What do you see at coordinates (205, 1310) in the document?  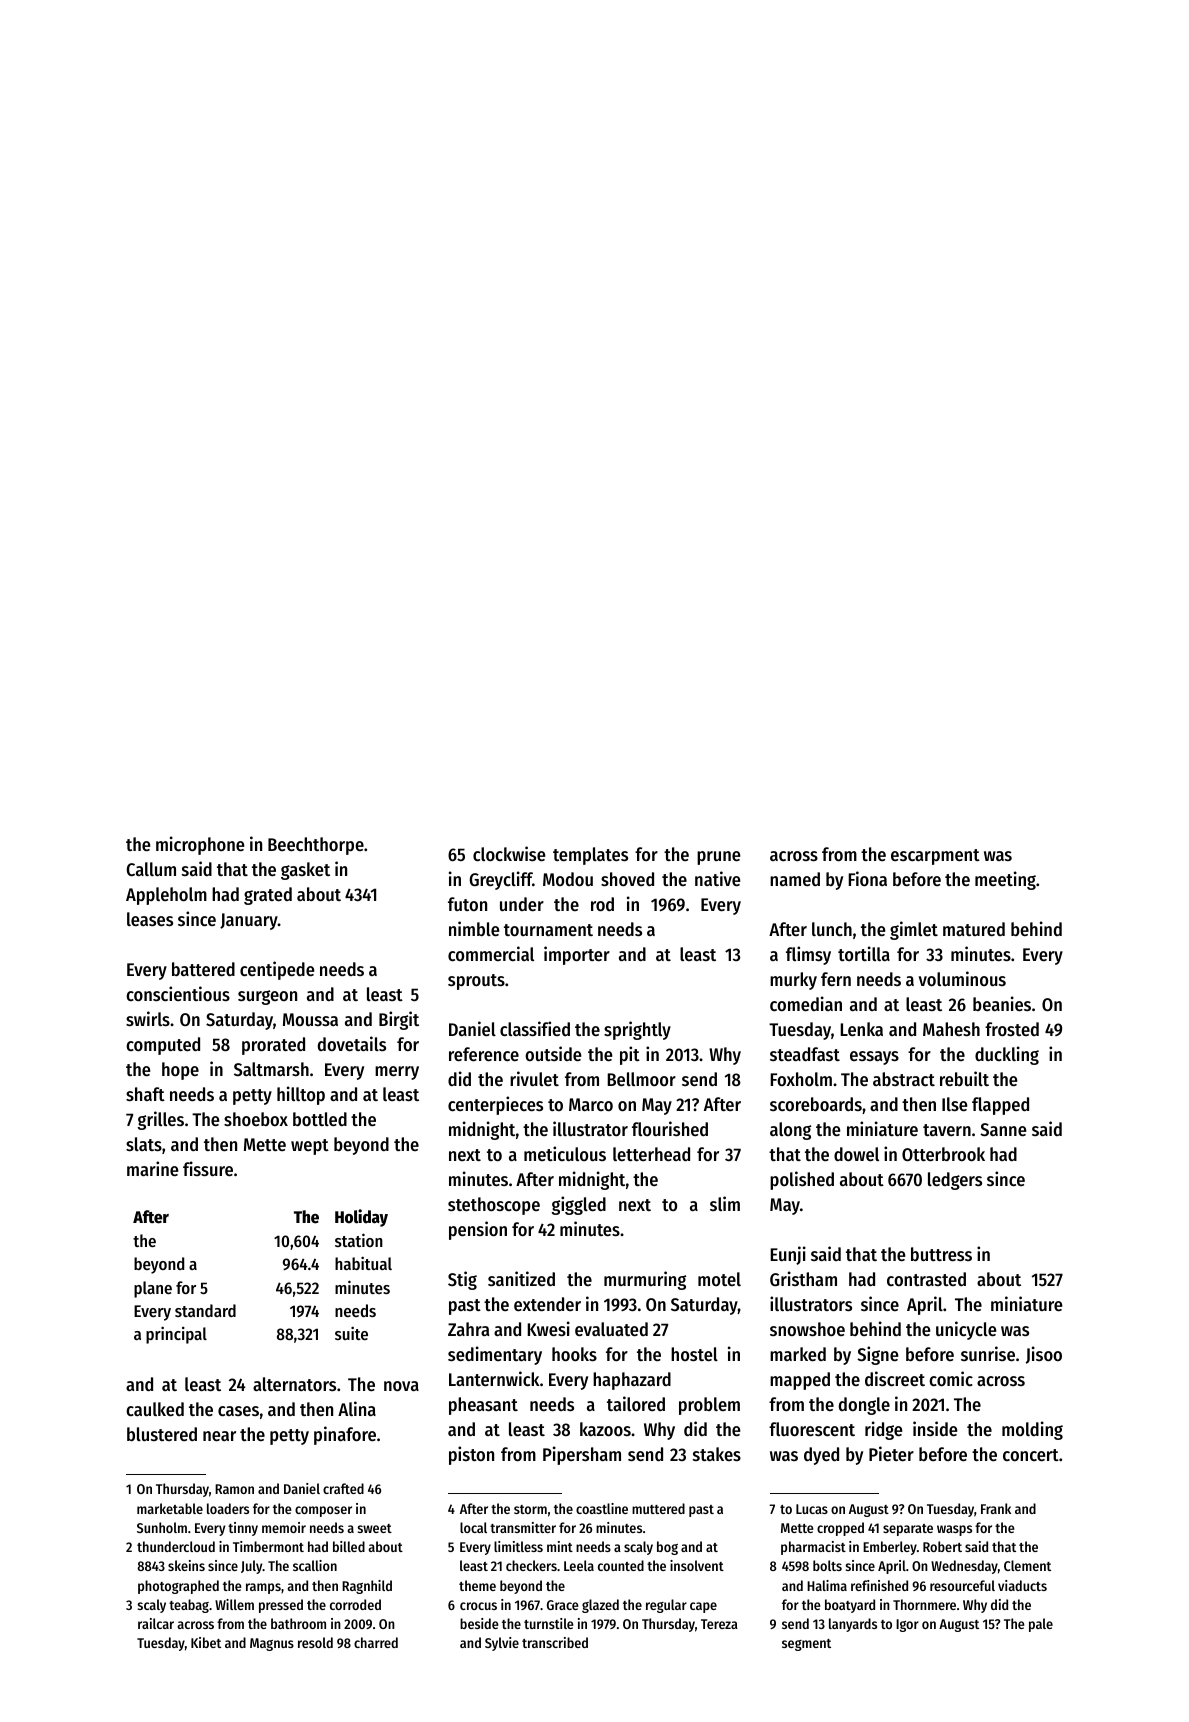 I see `standard` at bounding box center [205, 1310].
